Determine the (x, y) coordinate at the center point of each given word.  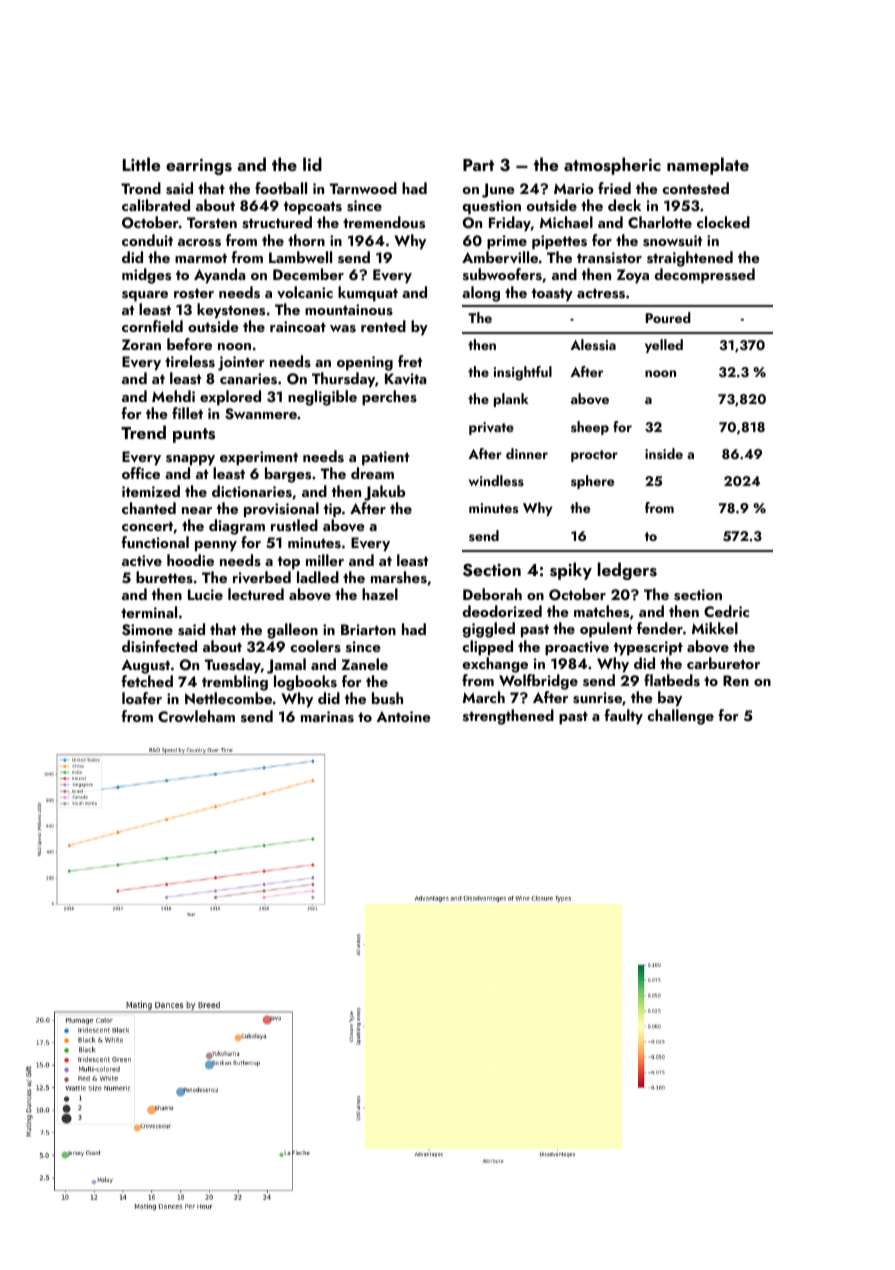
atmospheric (612, 166)
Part (478, 165)
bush (387, 698)
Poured (668, 317)
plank (511, 400)
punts (194, 435)
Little (141, 164)
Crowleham (196, 716)
